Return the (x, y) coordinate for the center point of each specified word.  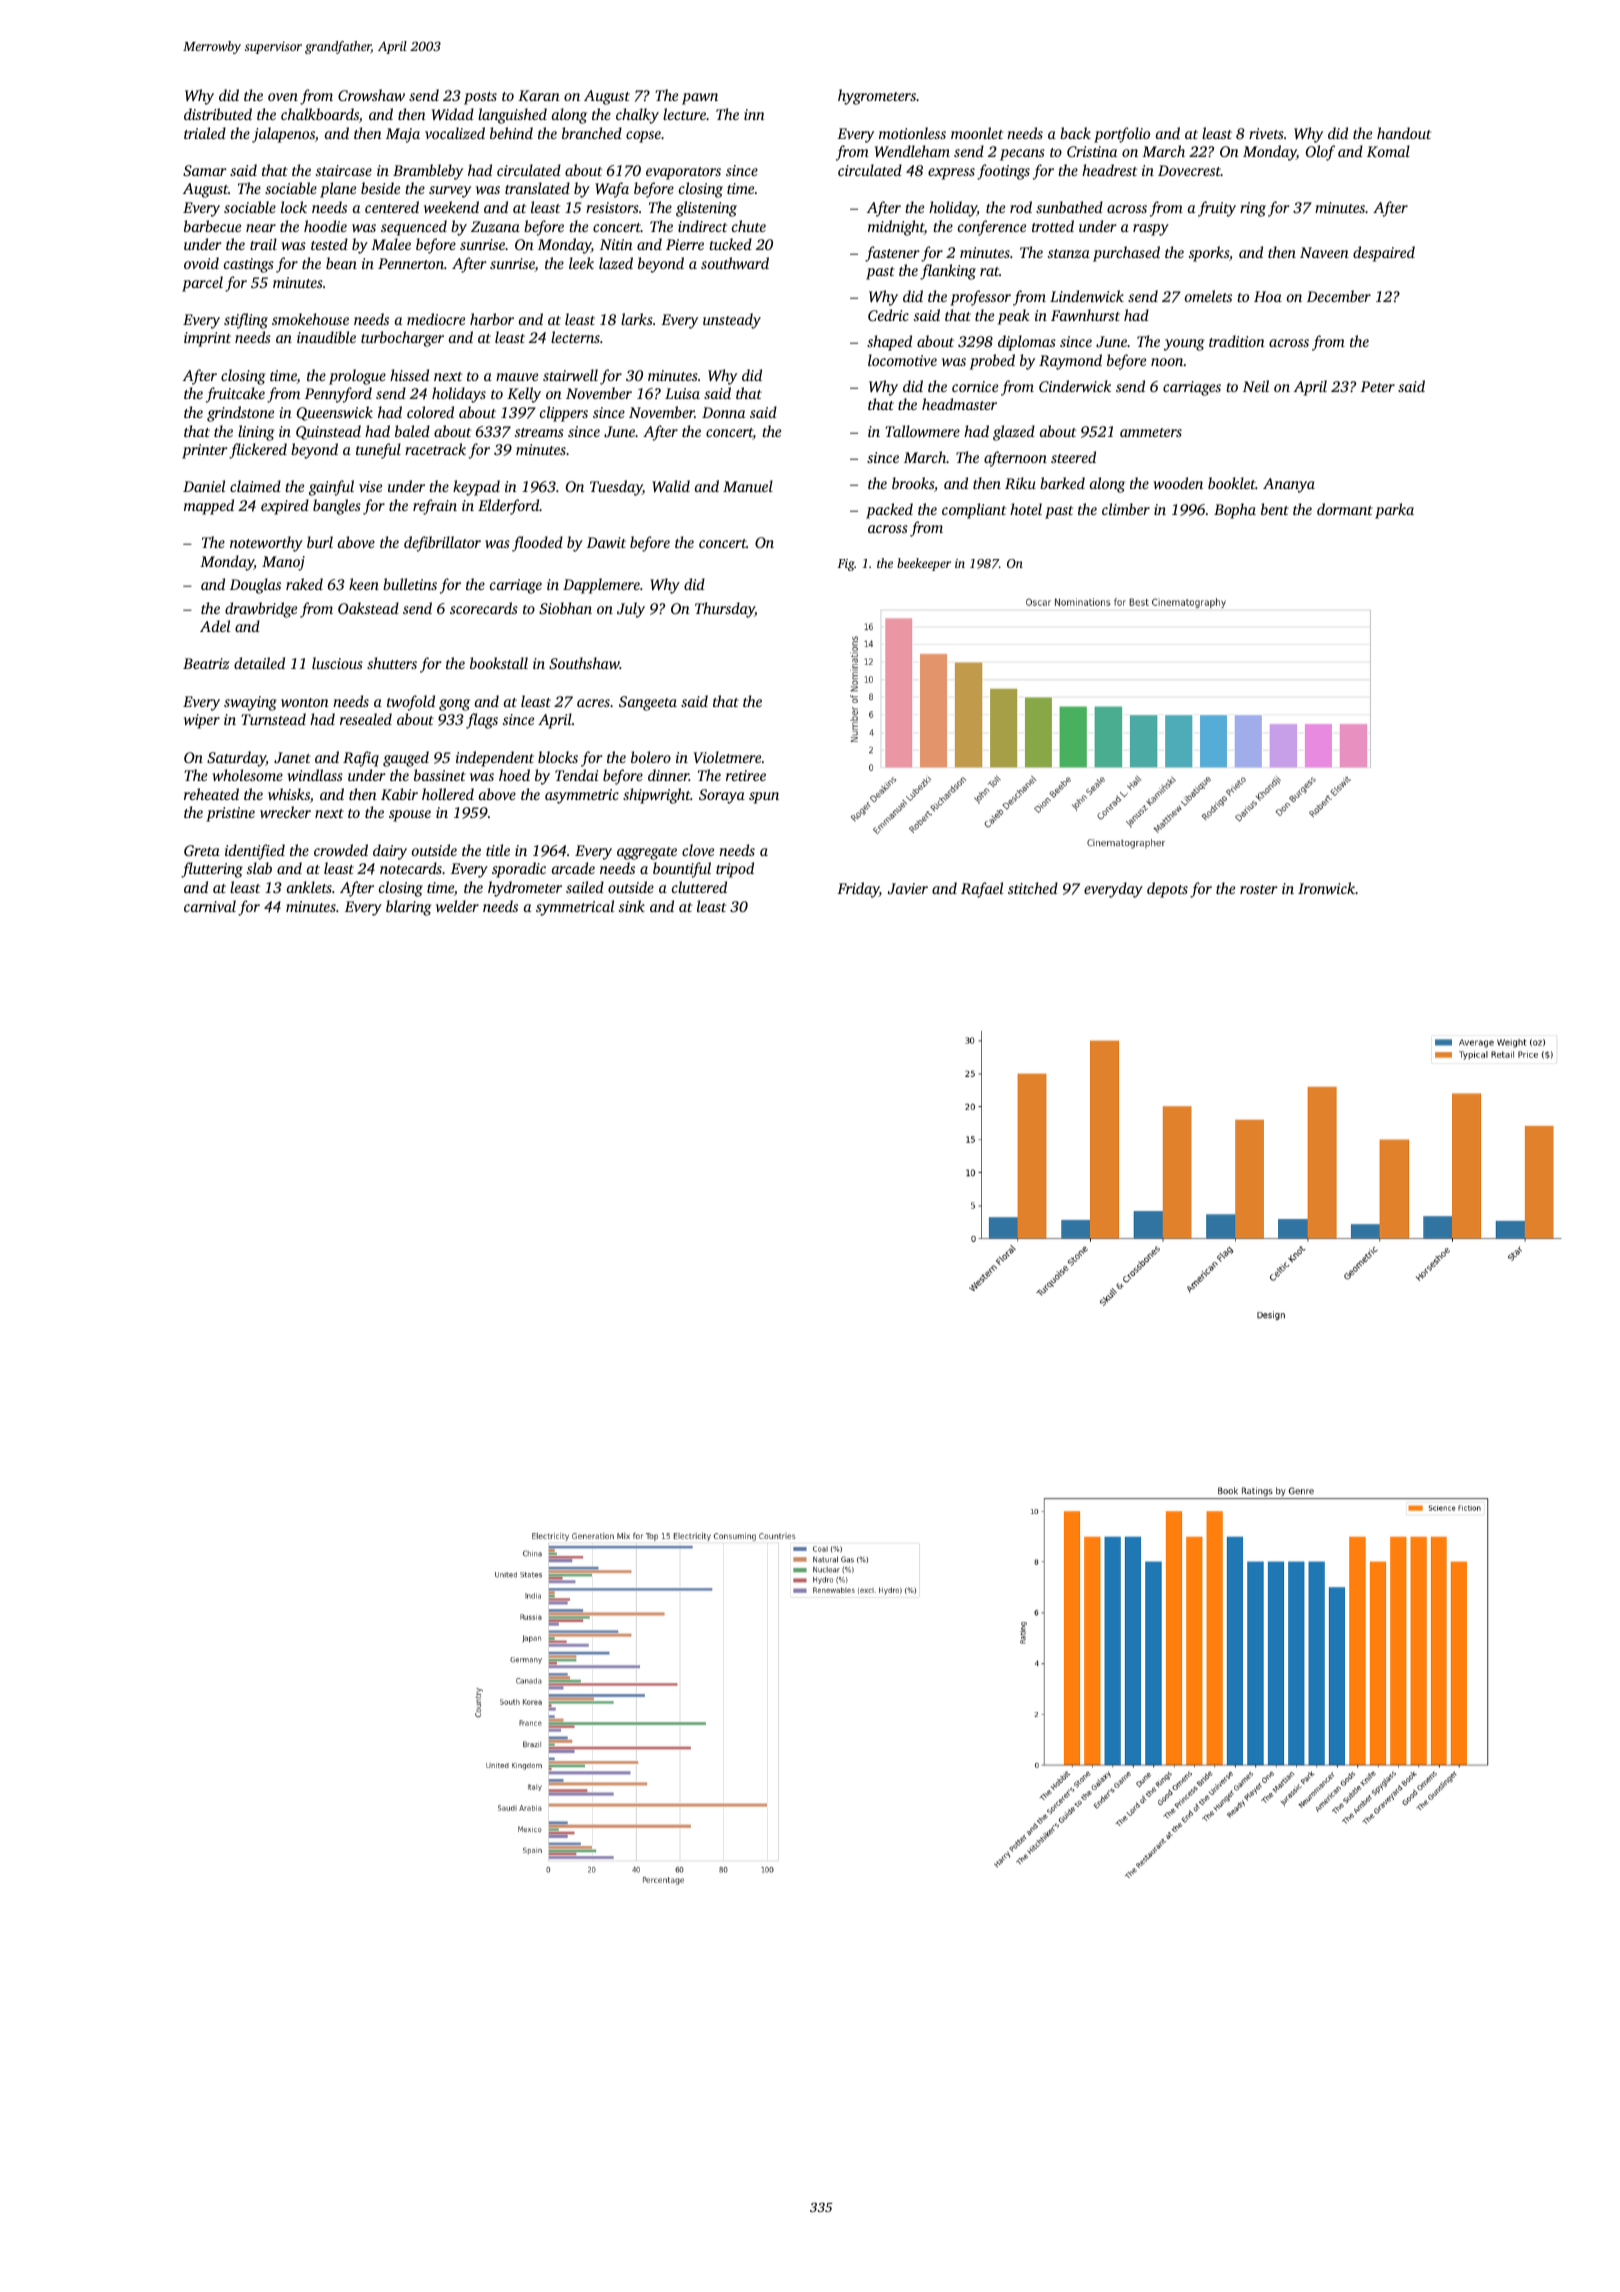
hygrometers (877, 97)
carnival (210, 906)
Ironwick (1326, 888)
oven (283, 97)
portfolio (1122, 135)
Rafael (982, 890)
